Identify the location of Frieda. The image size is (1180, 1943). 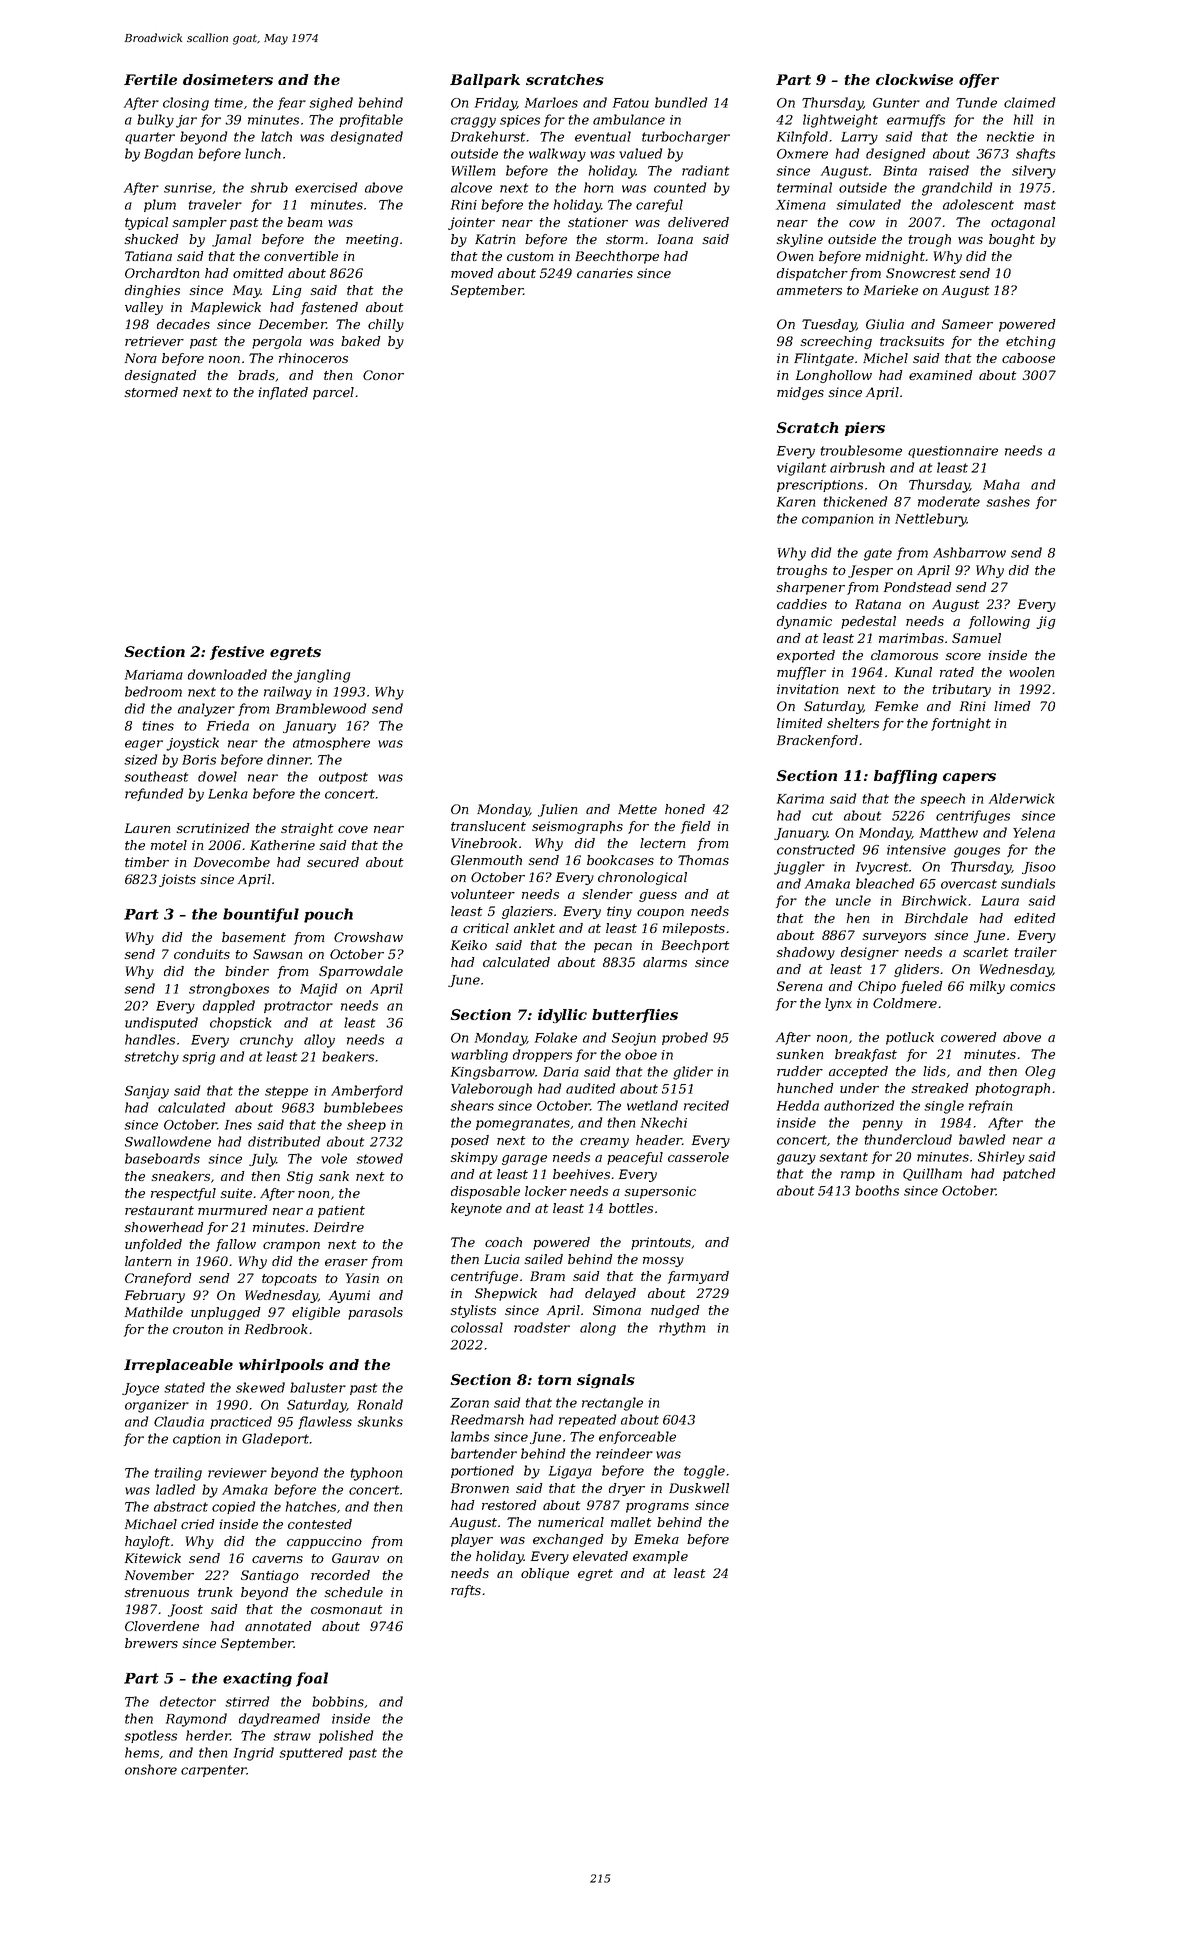
(228, 725).
